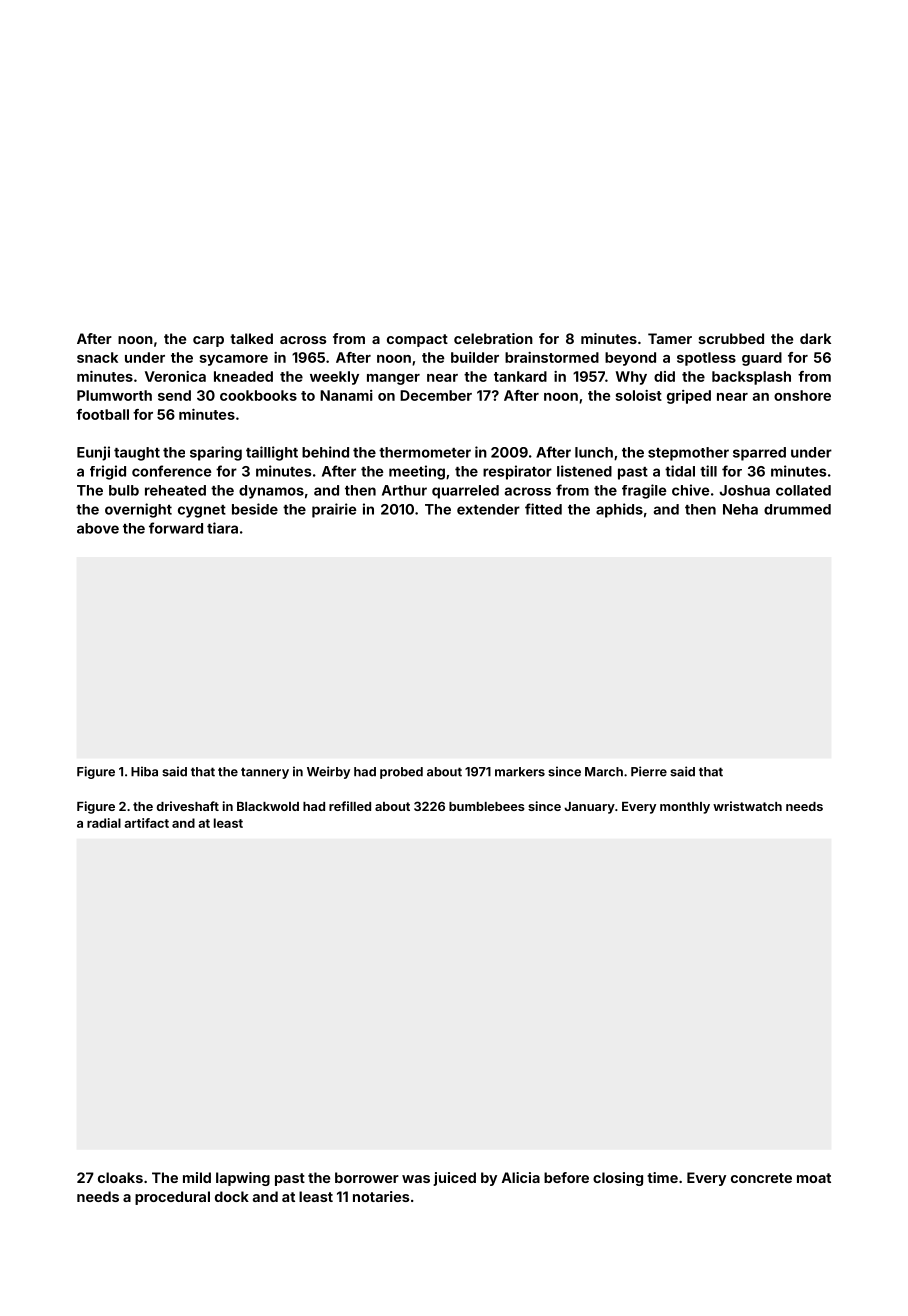 The image size is (908, 1316). What do you see at coordinates (172, 1198) in the screenshot?
I see `procedural` at bounding box center [172, 1198].
